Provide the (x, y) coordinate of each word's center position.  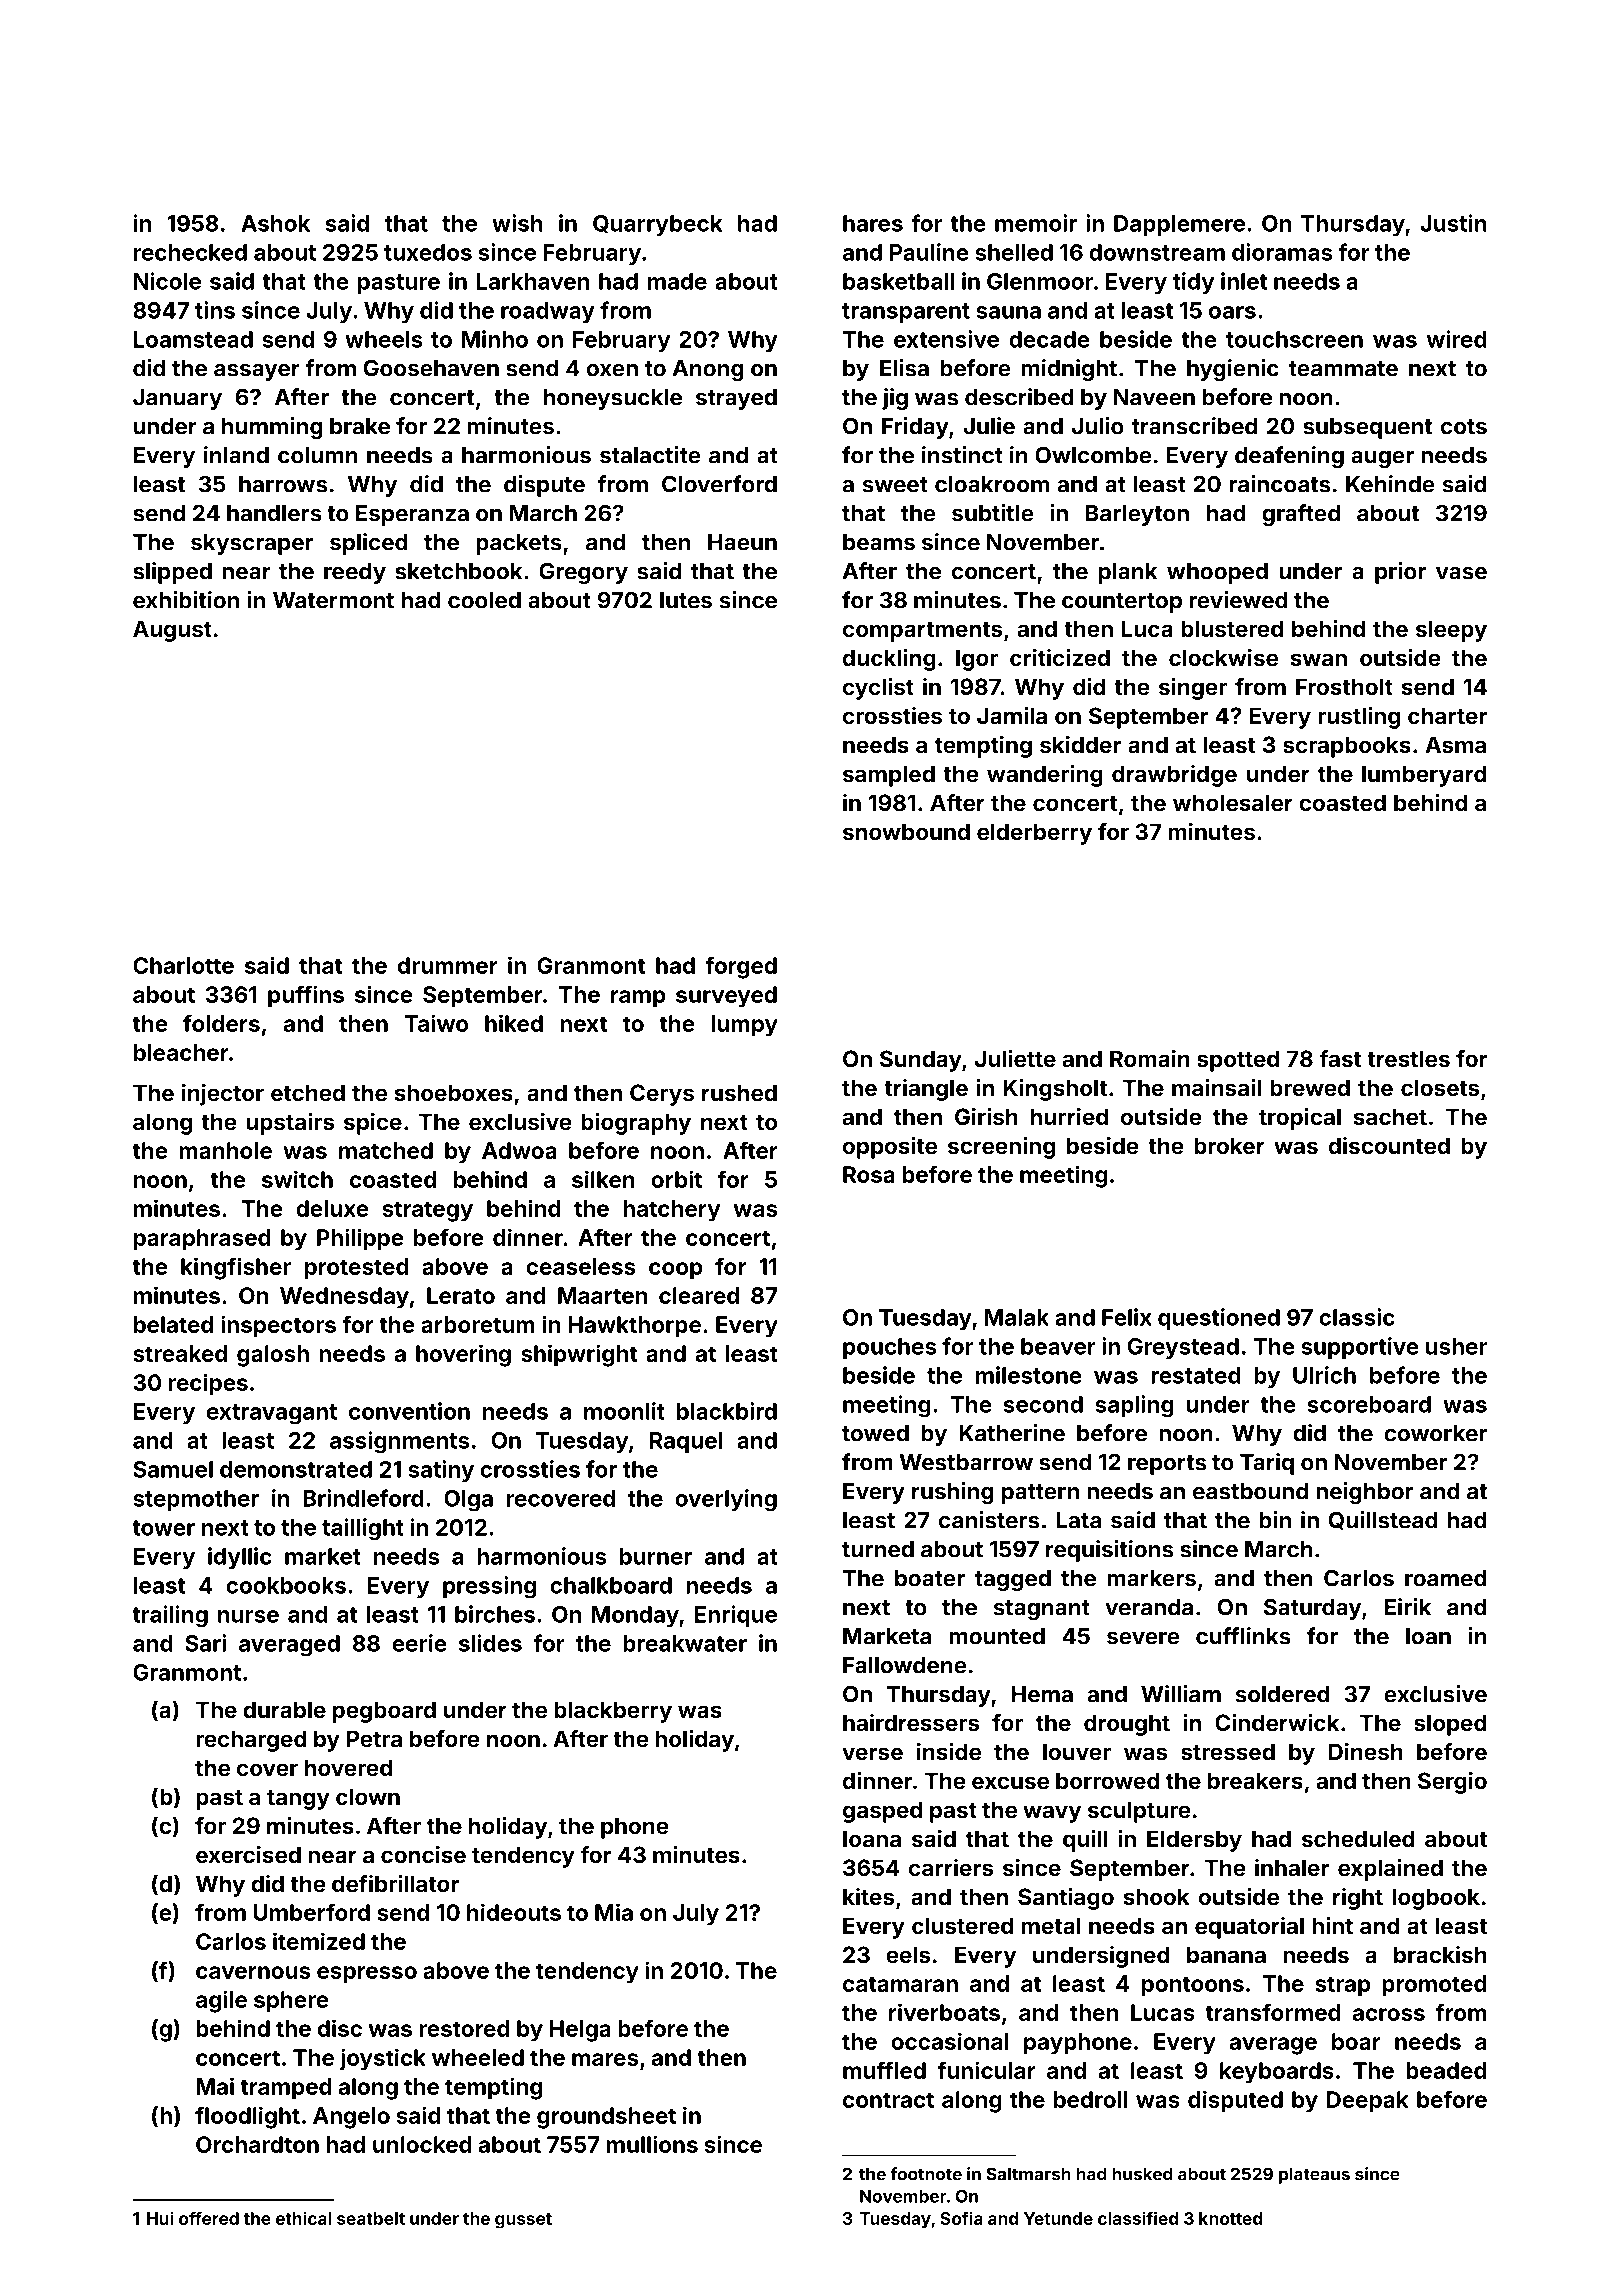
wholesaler (1233, 802)
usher (1456, 1346)
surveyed (726, 997)
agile (221, 2001)
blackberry (613, 1712)
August (172, 631)
